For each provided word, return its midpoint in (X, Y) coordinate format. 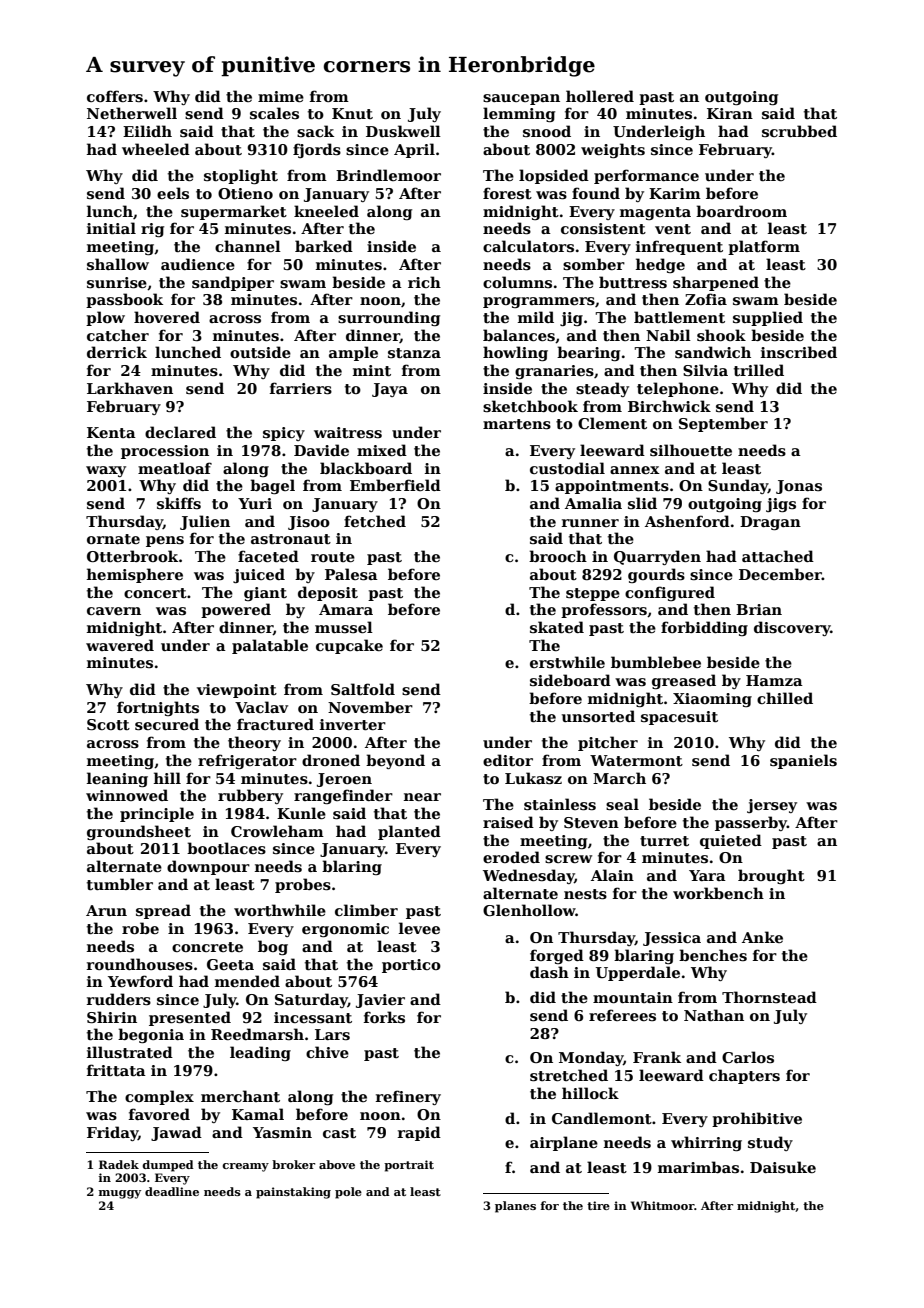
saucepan (521, 99)
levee (419, 928)
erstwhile (567, 662)
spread (163, 911)
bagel (272, 486)
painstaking (293, 1193)
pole (348, 1193)
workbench (718, 893)
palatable (270, 646)
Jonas (799, 487)
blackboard (366, 468)
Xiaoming (712, 700)
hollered (600, 96)
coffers (115, 96)
